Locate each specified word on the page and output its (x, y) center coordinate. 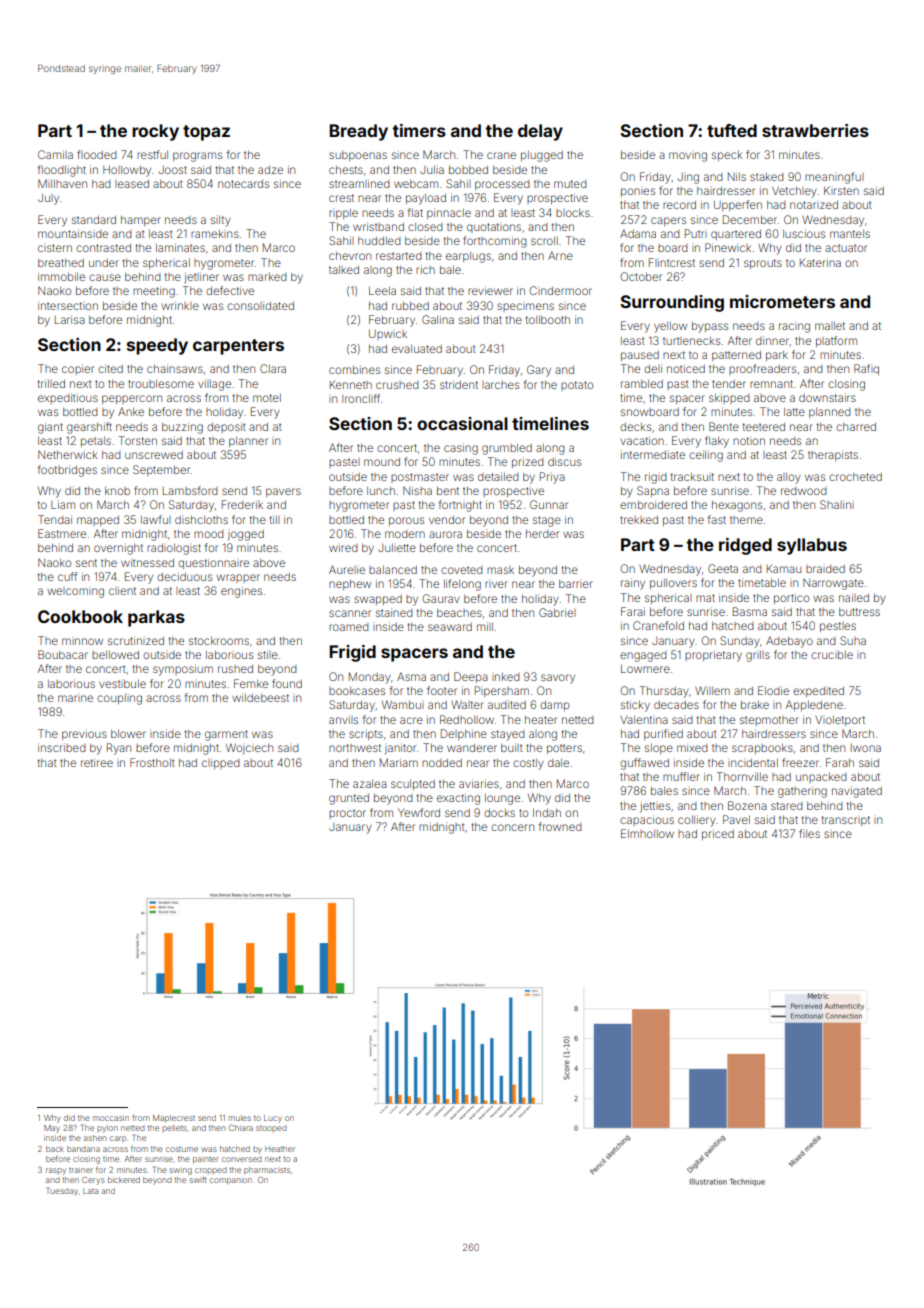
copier (78, 369)
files (809, 833)
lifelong (462, 585)
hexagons (737, 506)
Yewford (419, 812)
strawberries (815, 130)
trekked (639, 520)
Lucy (273, 1119)
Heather (280, 1149)
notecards (243, 184)
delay (540, 132)
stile (268, 654)
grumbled (507, 449)
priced (718, 834)
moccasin (111, 1118)
